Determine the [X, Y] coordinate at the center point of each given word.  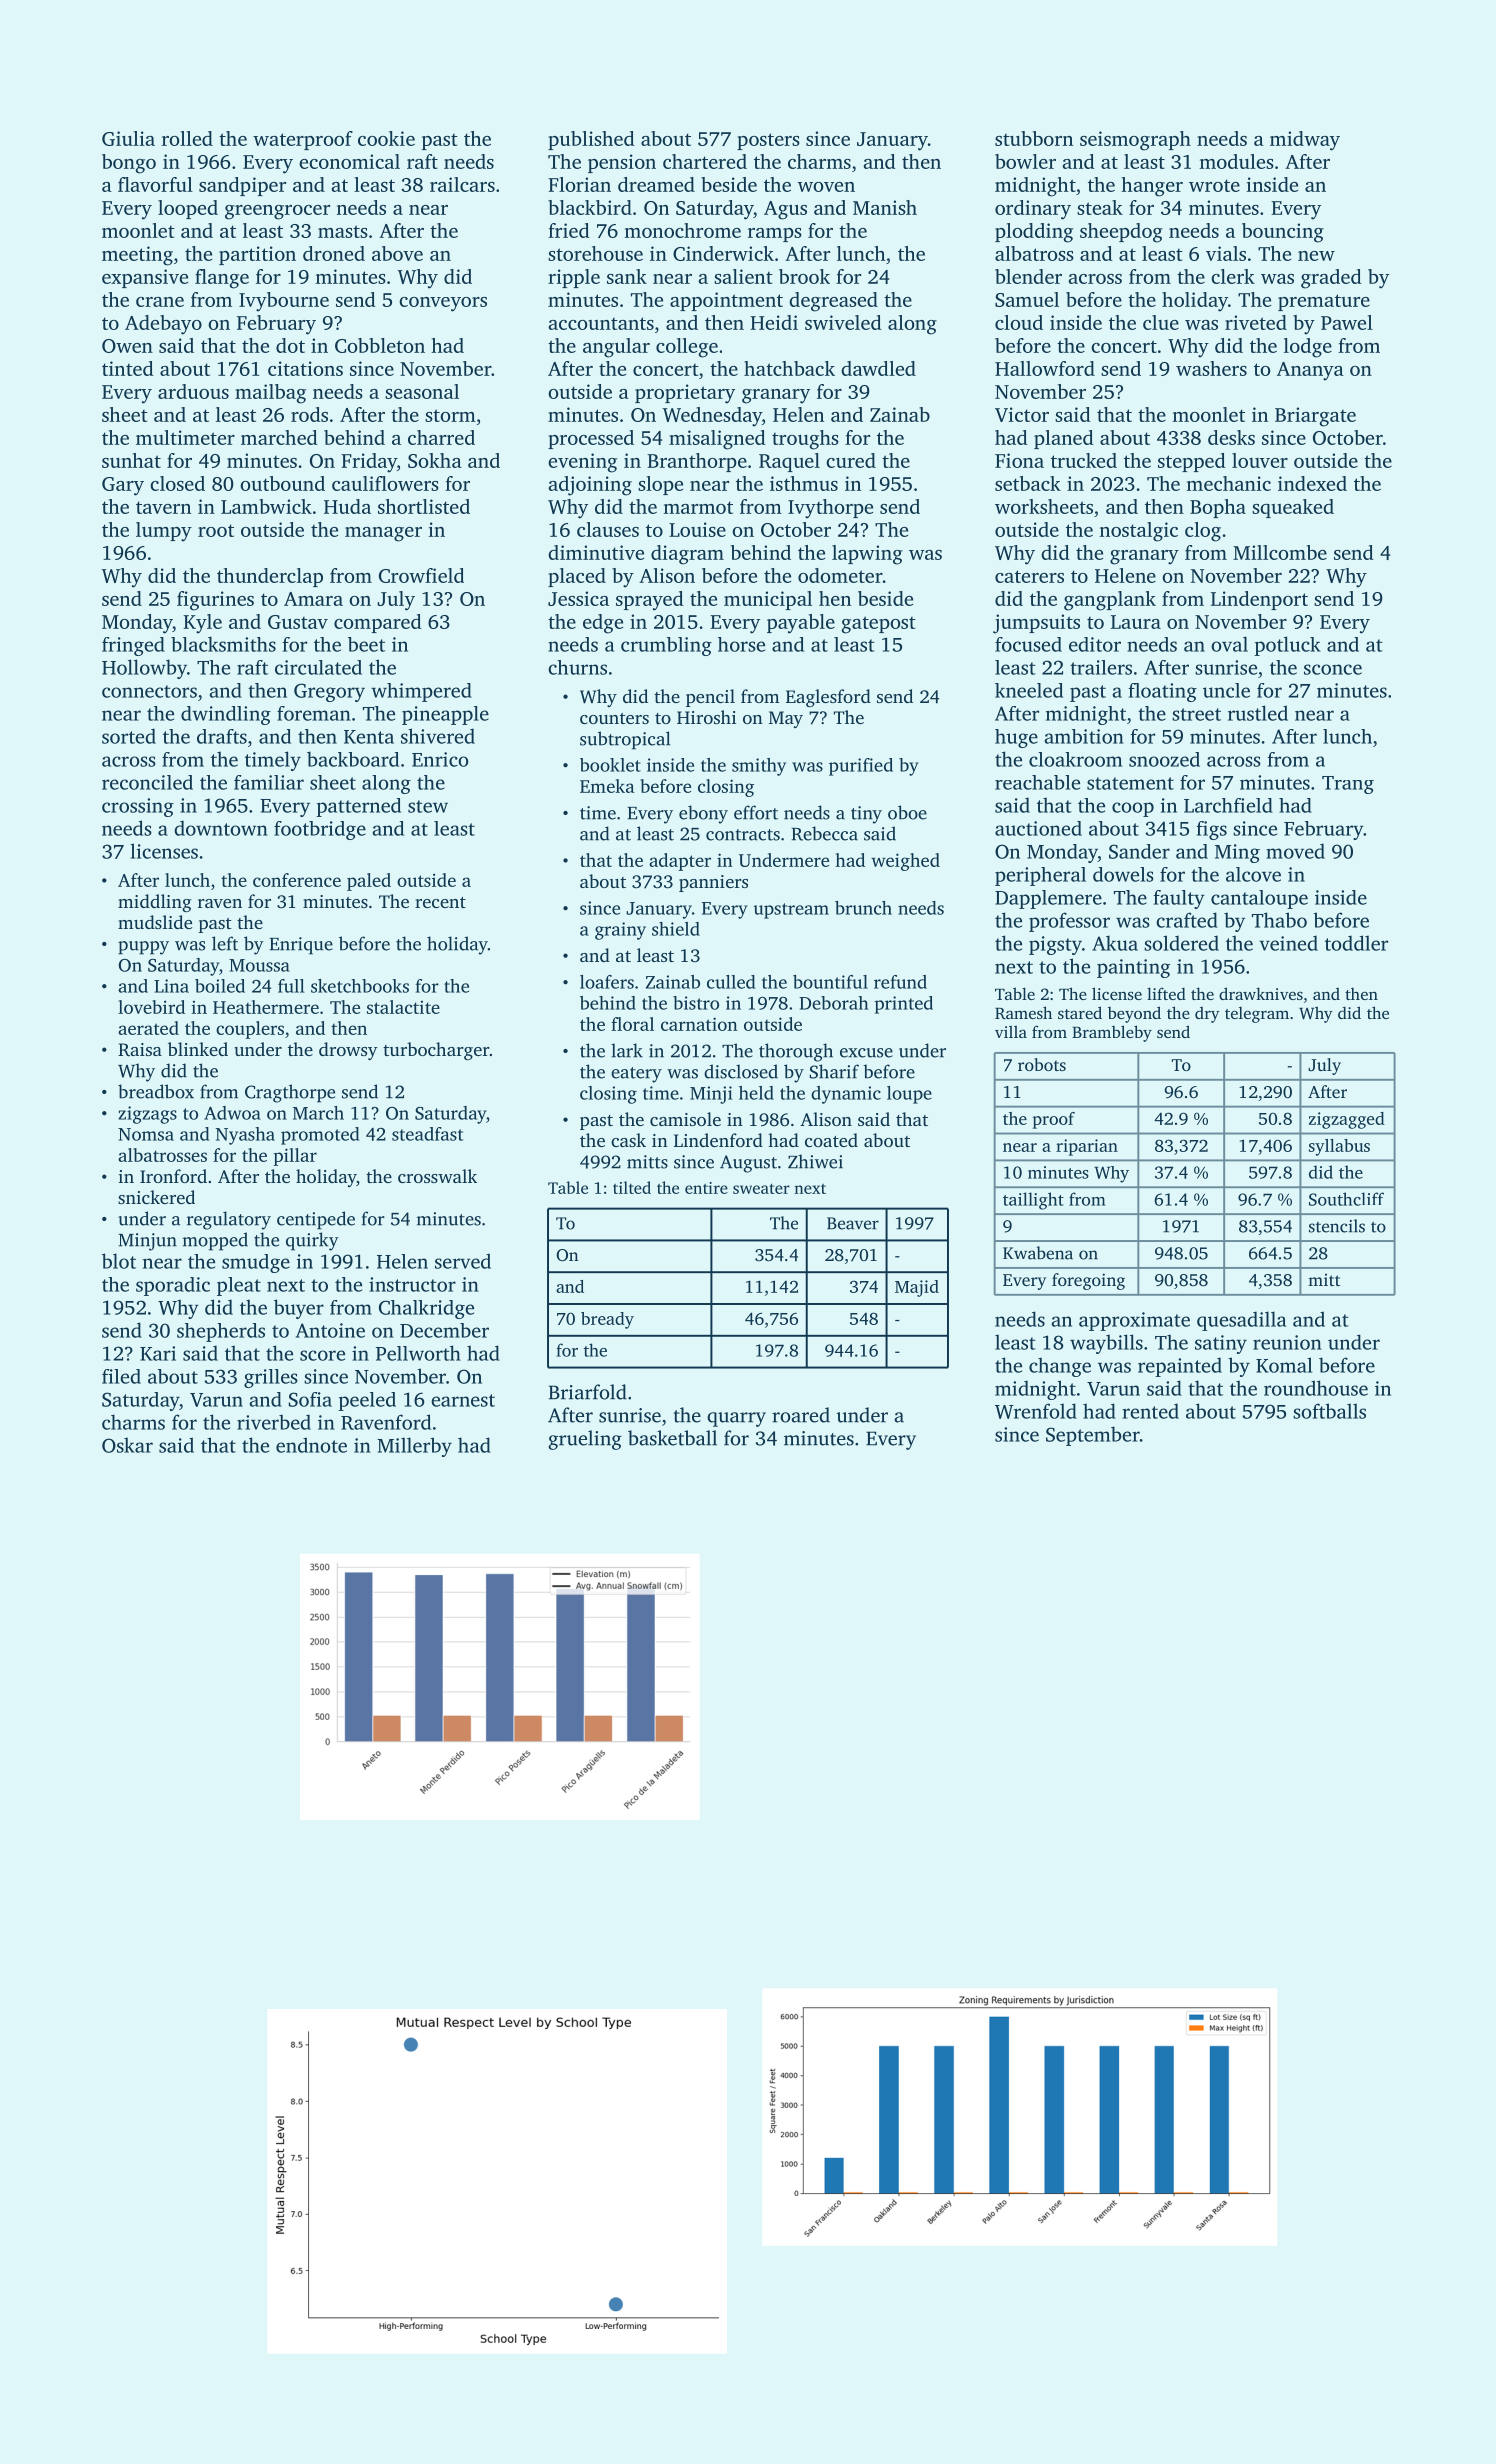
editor [1095, 644]
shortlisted [424, 506]
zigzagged [1347, 1120]
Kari [158, 1353]
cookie [386, 138]
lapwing [867, 555]
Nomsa [146, 1134]
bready [607, 1320]
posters [768, 141]
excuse [866, 1053]
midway [1305, 141]
